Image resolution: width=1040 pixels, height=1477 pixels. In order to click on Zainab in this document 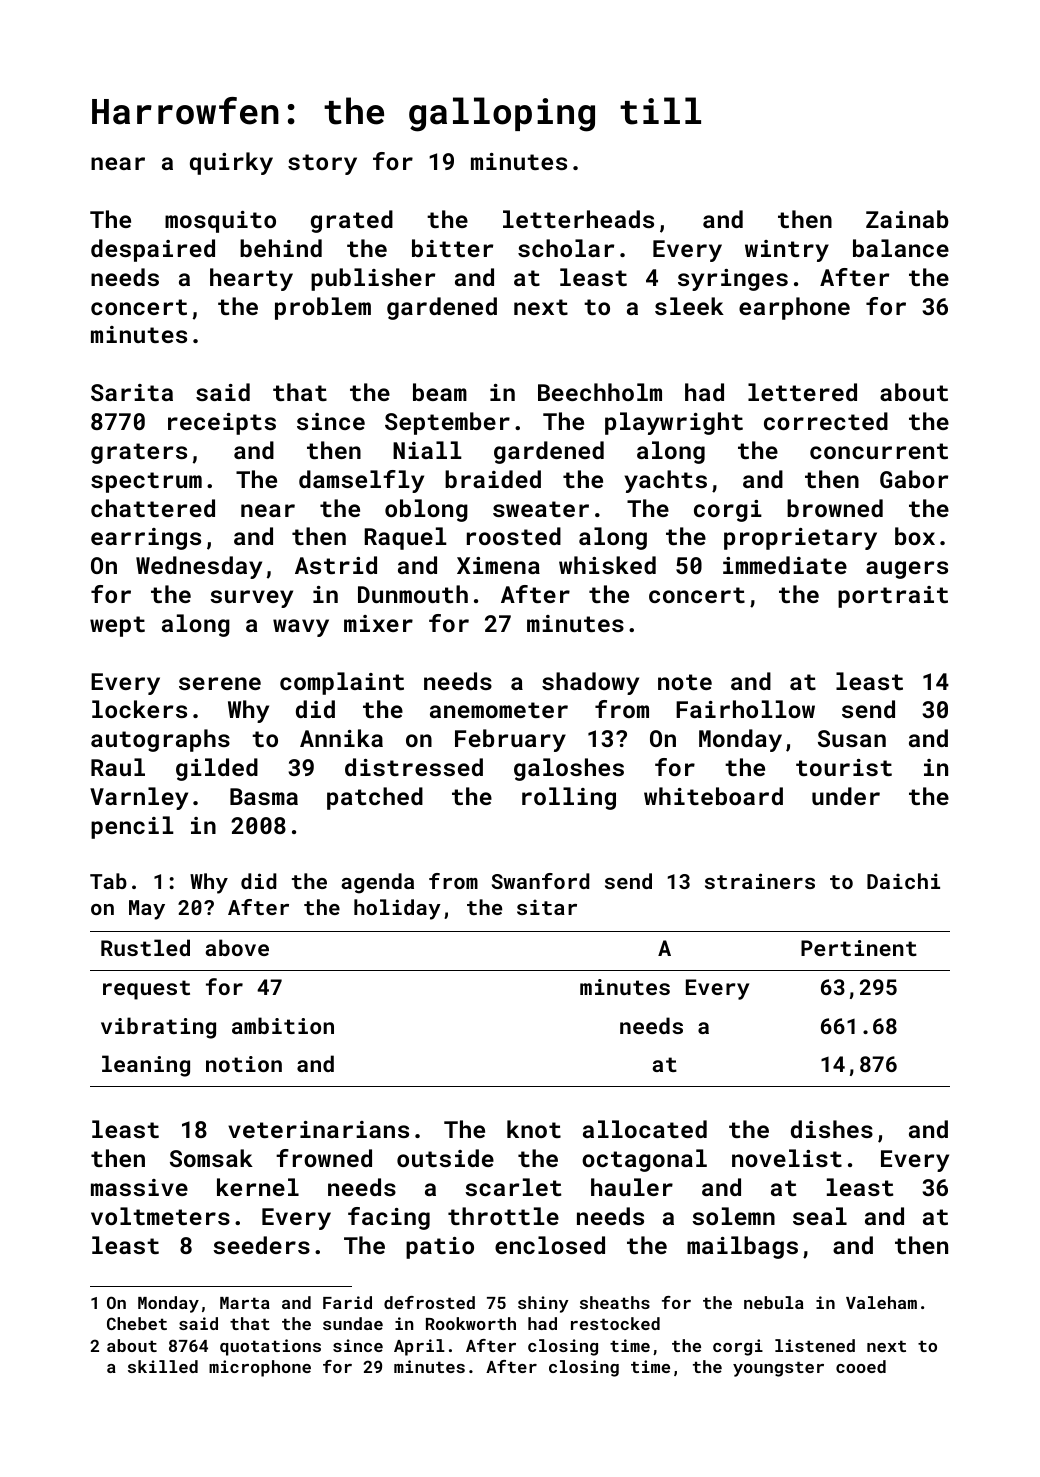, I will do `click(907, 219)`.
